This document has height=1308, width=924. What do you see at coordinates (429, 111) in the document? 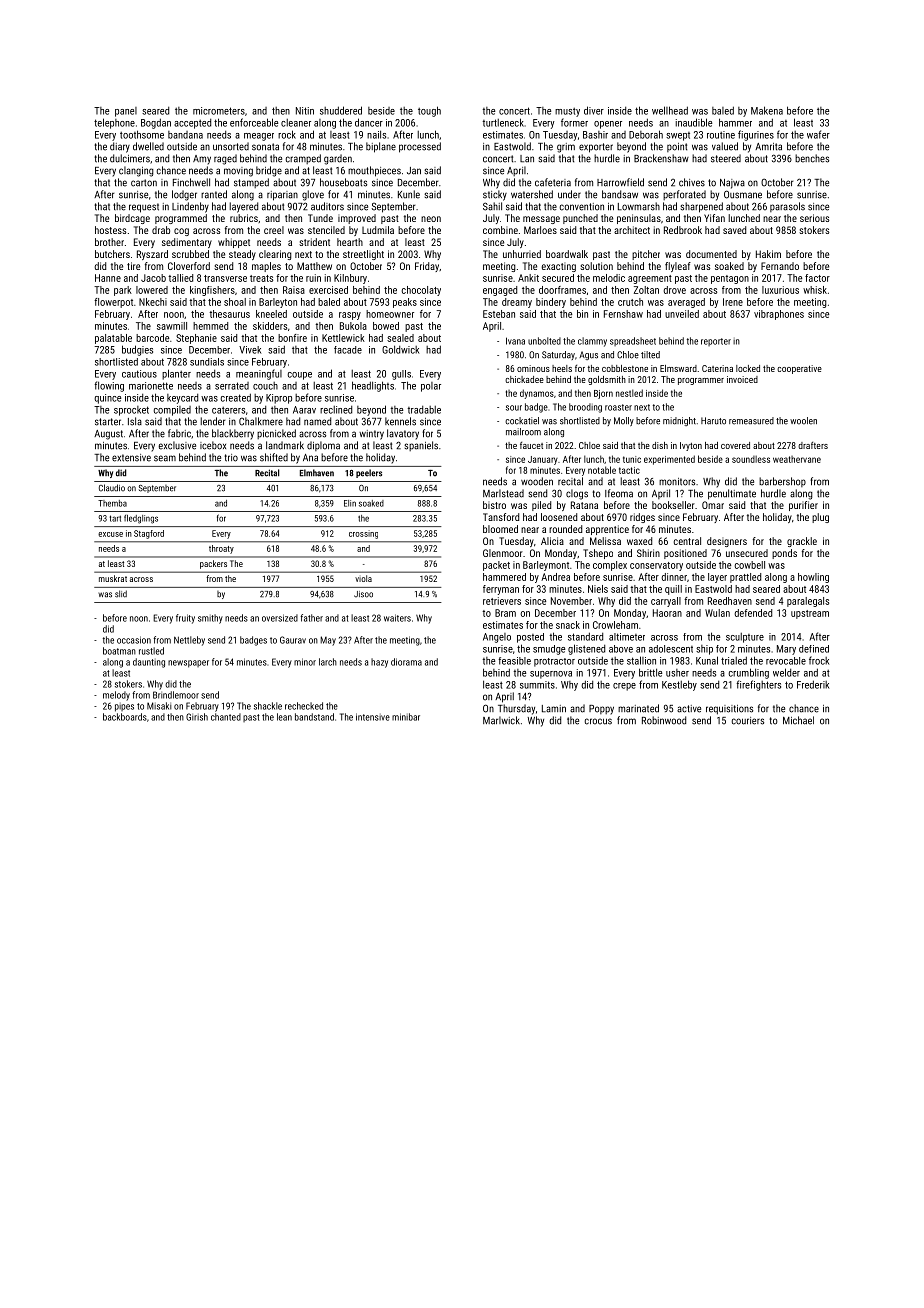
I see `tough` at bounding box center [429, 111].
